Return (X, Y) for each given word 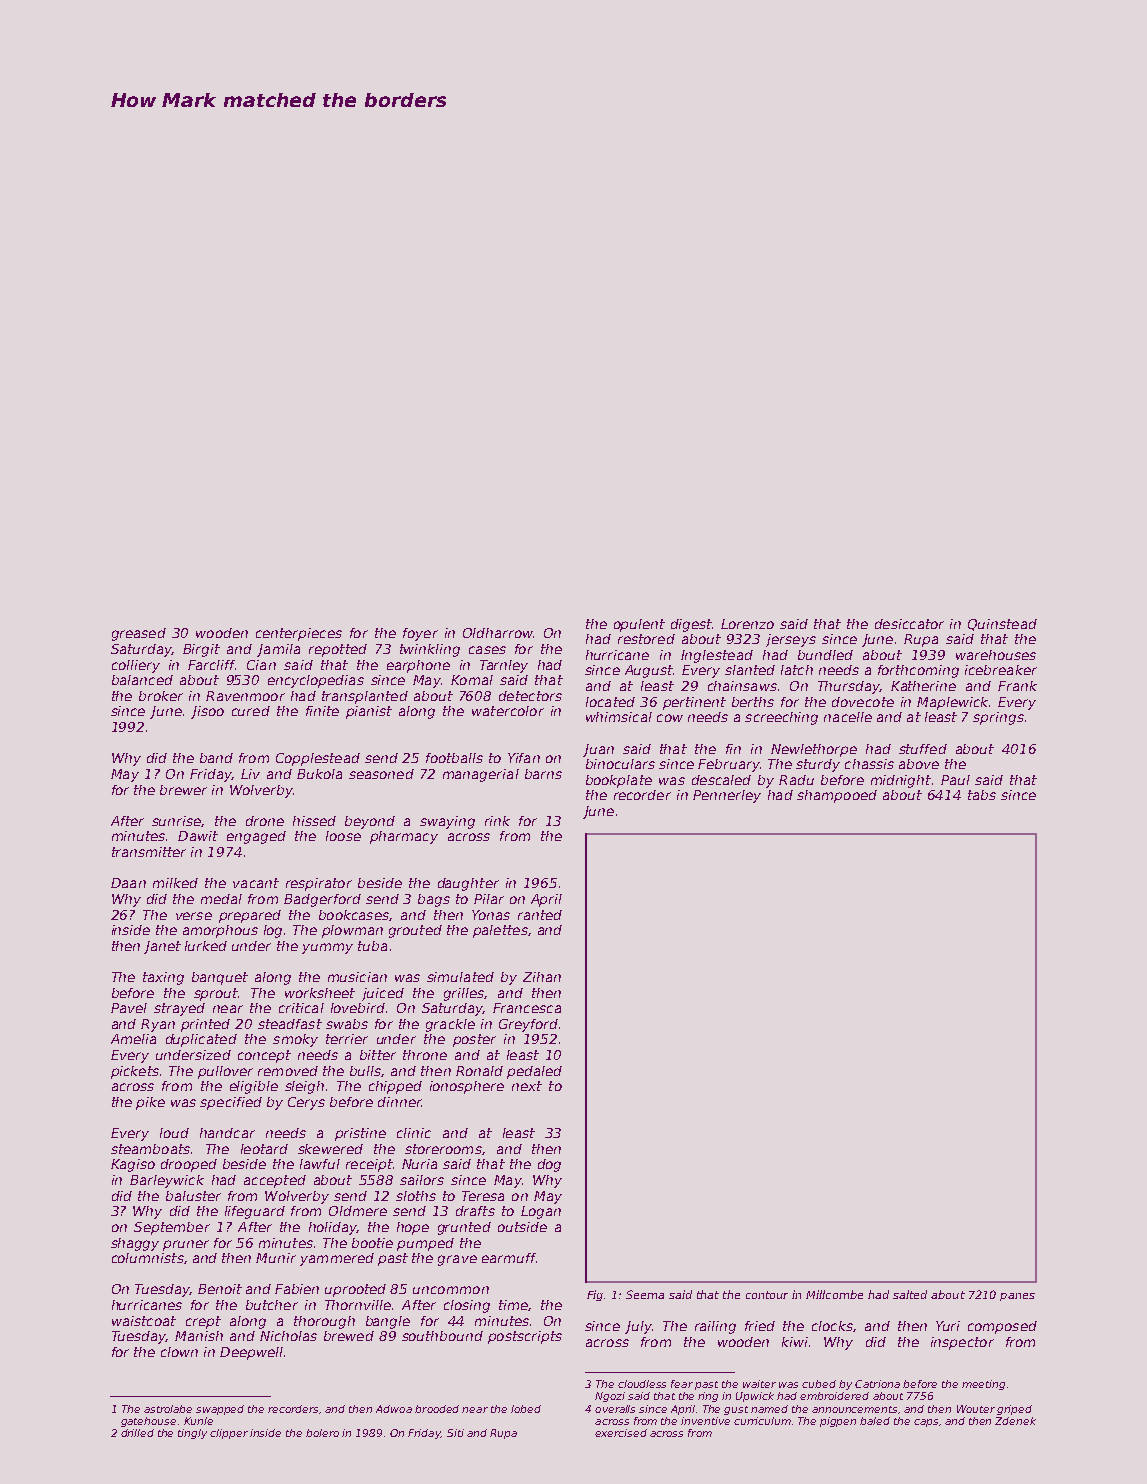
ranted (540, 915)
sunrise (176, 821)
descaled (721, 780)
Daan (128, 883)
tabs (982, 795)
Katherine (923, 686)
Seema (645, 1294)
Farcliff (211, 665)
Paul (955, 780)
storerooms (443, 1149)
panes (1017, 1297)
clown (179, 1352)
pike (150, 1103)
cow (670, 718)
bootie (372, 1243)
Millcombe (834, 1294)
